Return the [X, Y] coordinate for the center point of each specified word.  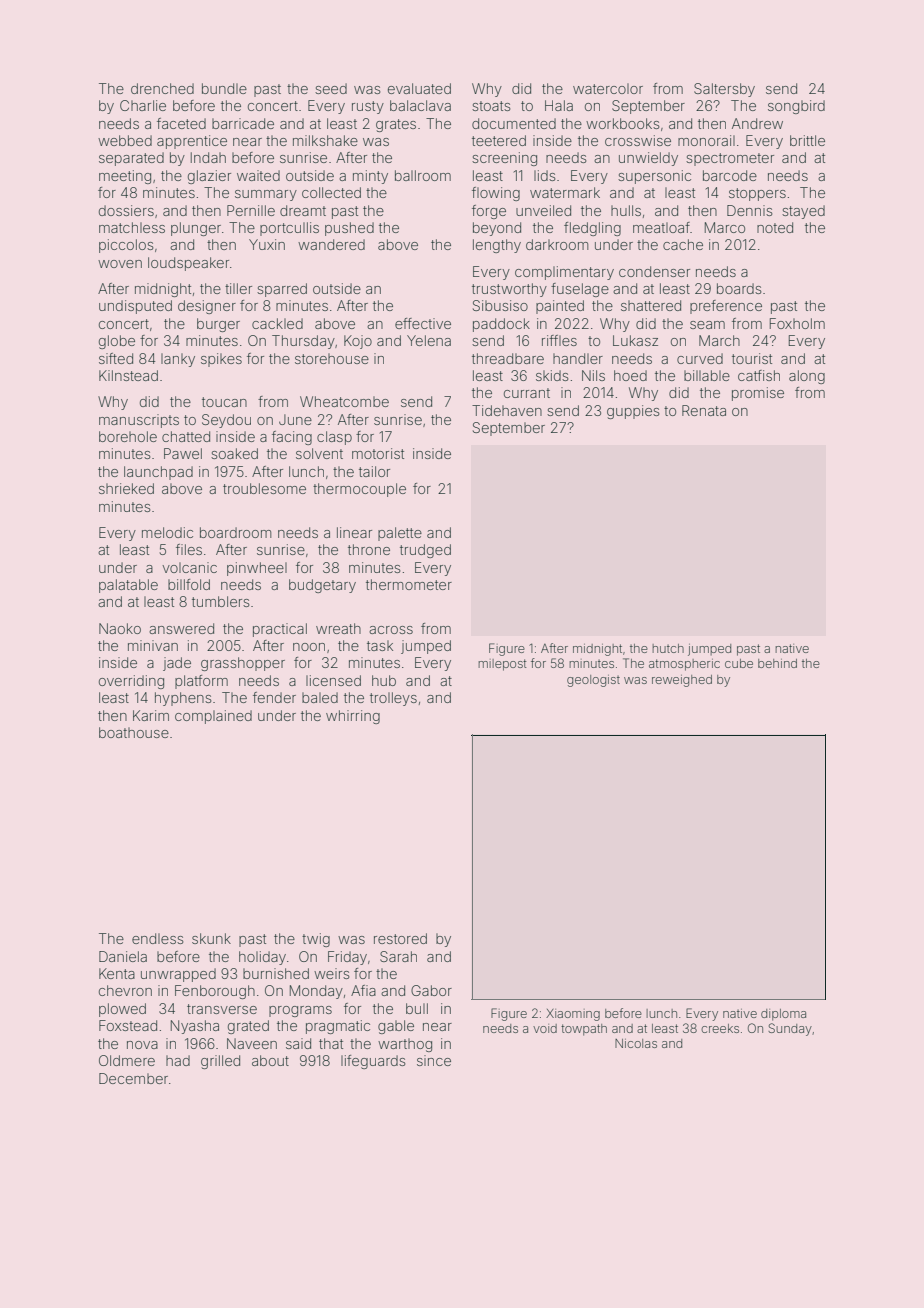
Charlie [143, 105]
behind [777, 663]
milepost [502, 665]
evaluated [419, 88]
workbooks [622, 123]
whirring [353, 717]
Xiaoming [573, 1015]
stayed [803, 212]
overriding [131, 682]
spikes [221, 360]
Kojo [358, 342]
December [133, 1078]
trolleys [393, 699]
